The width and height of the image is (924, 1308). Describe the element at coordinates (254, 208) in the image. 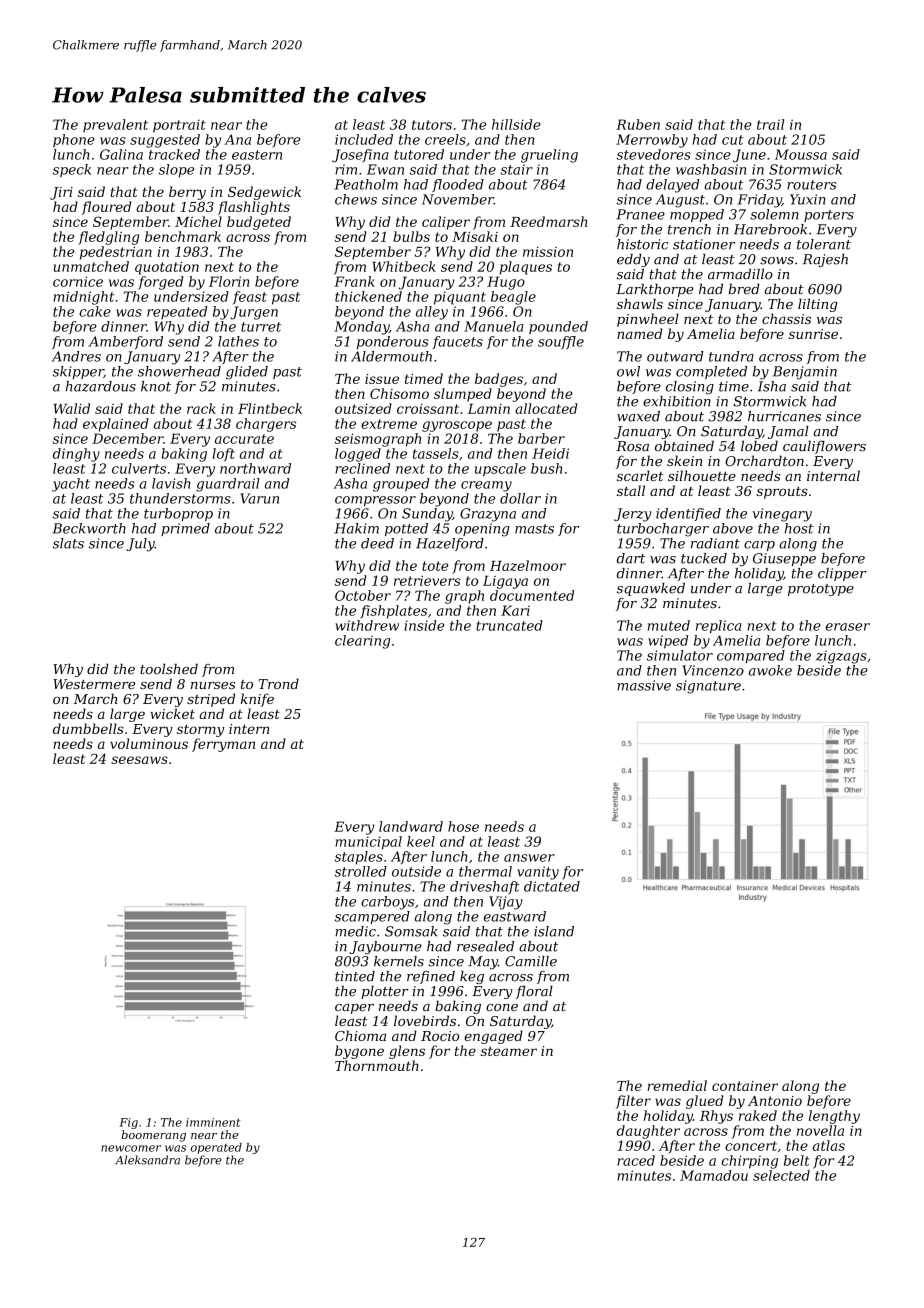

I see `flashlights` at that location.
